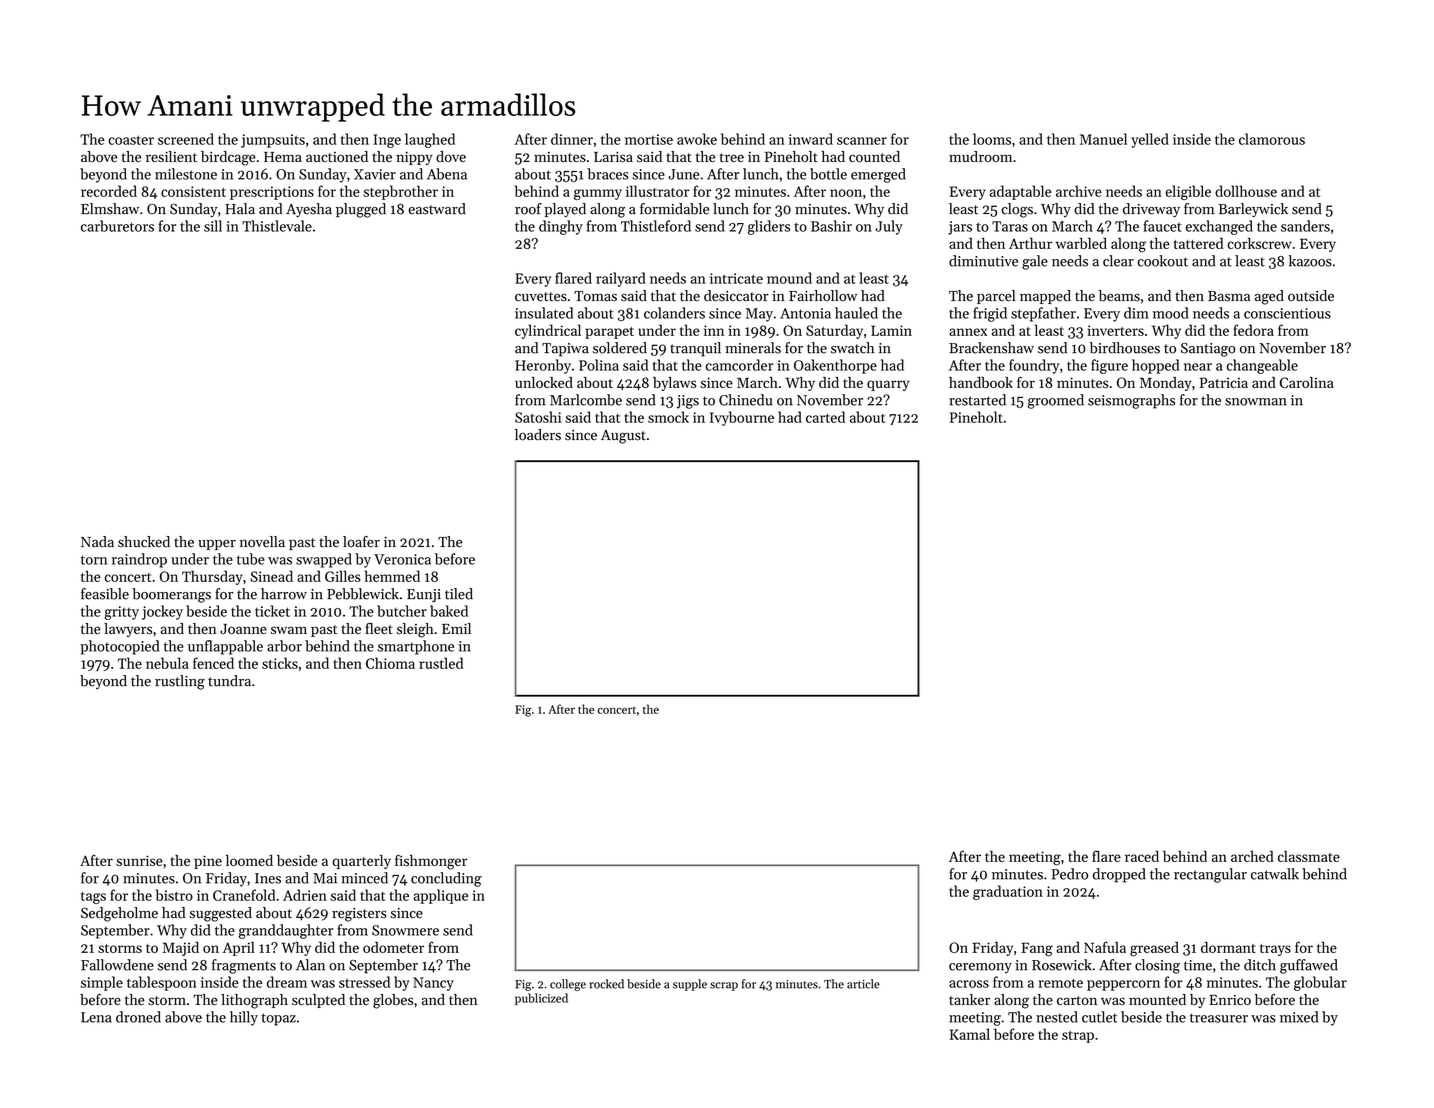 This screenshot has width=1434, height=1108. I want to click on Kamal, so click(970, 1034).
